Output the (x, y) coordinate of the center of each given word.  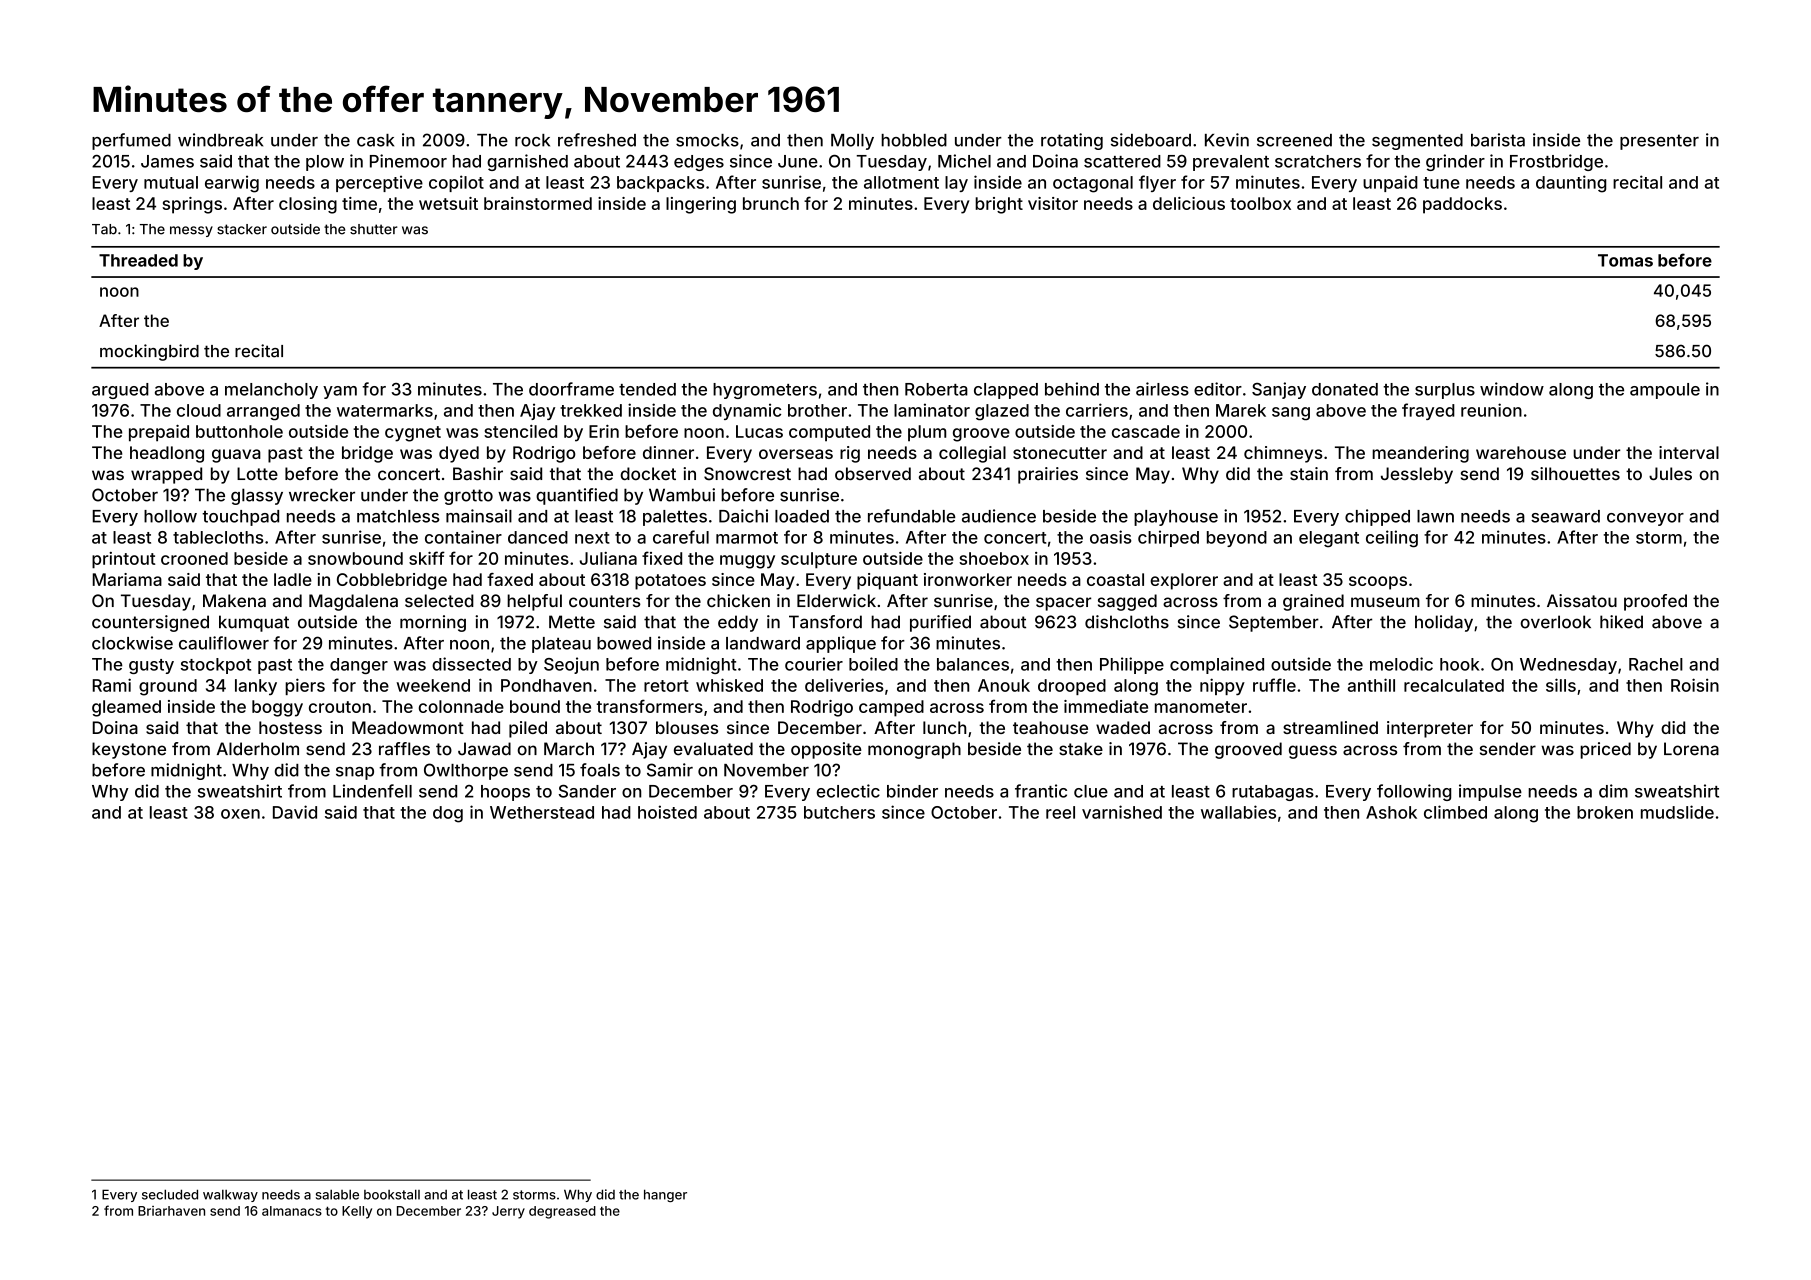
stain (1309, 474)
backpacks (660, 184)
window (1512, 389)
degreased (562, 1212)
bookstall (392, 1194)
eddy (738, 623)
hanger (665, 1195)
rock (532, 140)
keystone (129, 750)
